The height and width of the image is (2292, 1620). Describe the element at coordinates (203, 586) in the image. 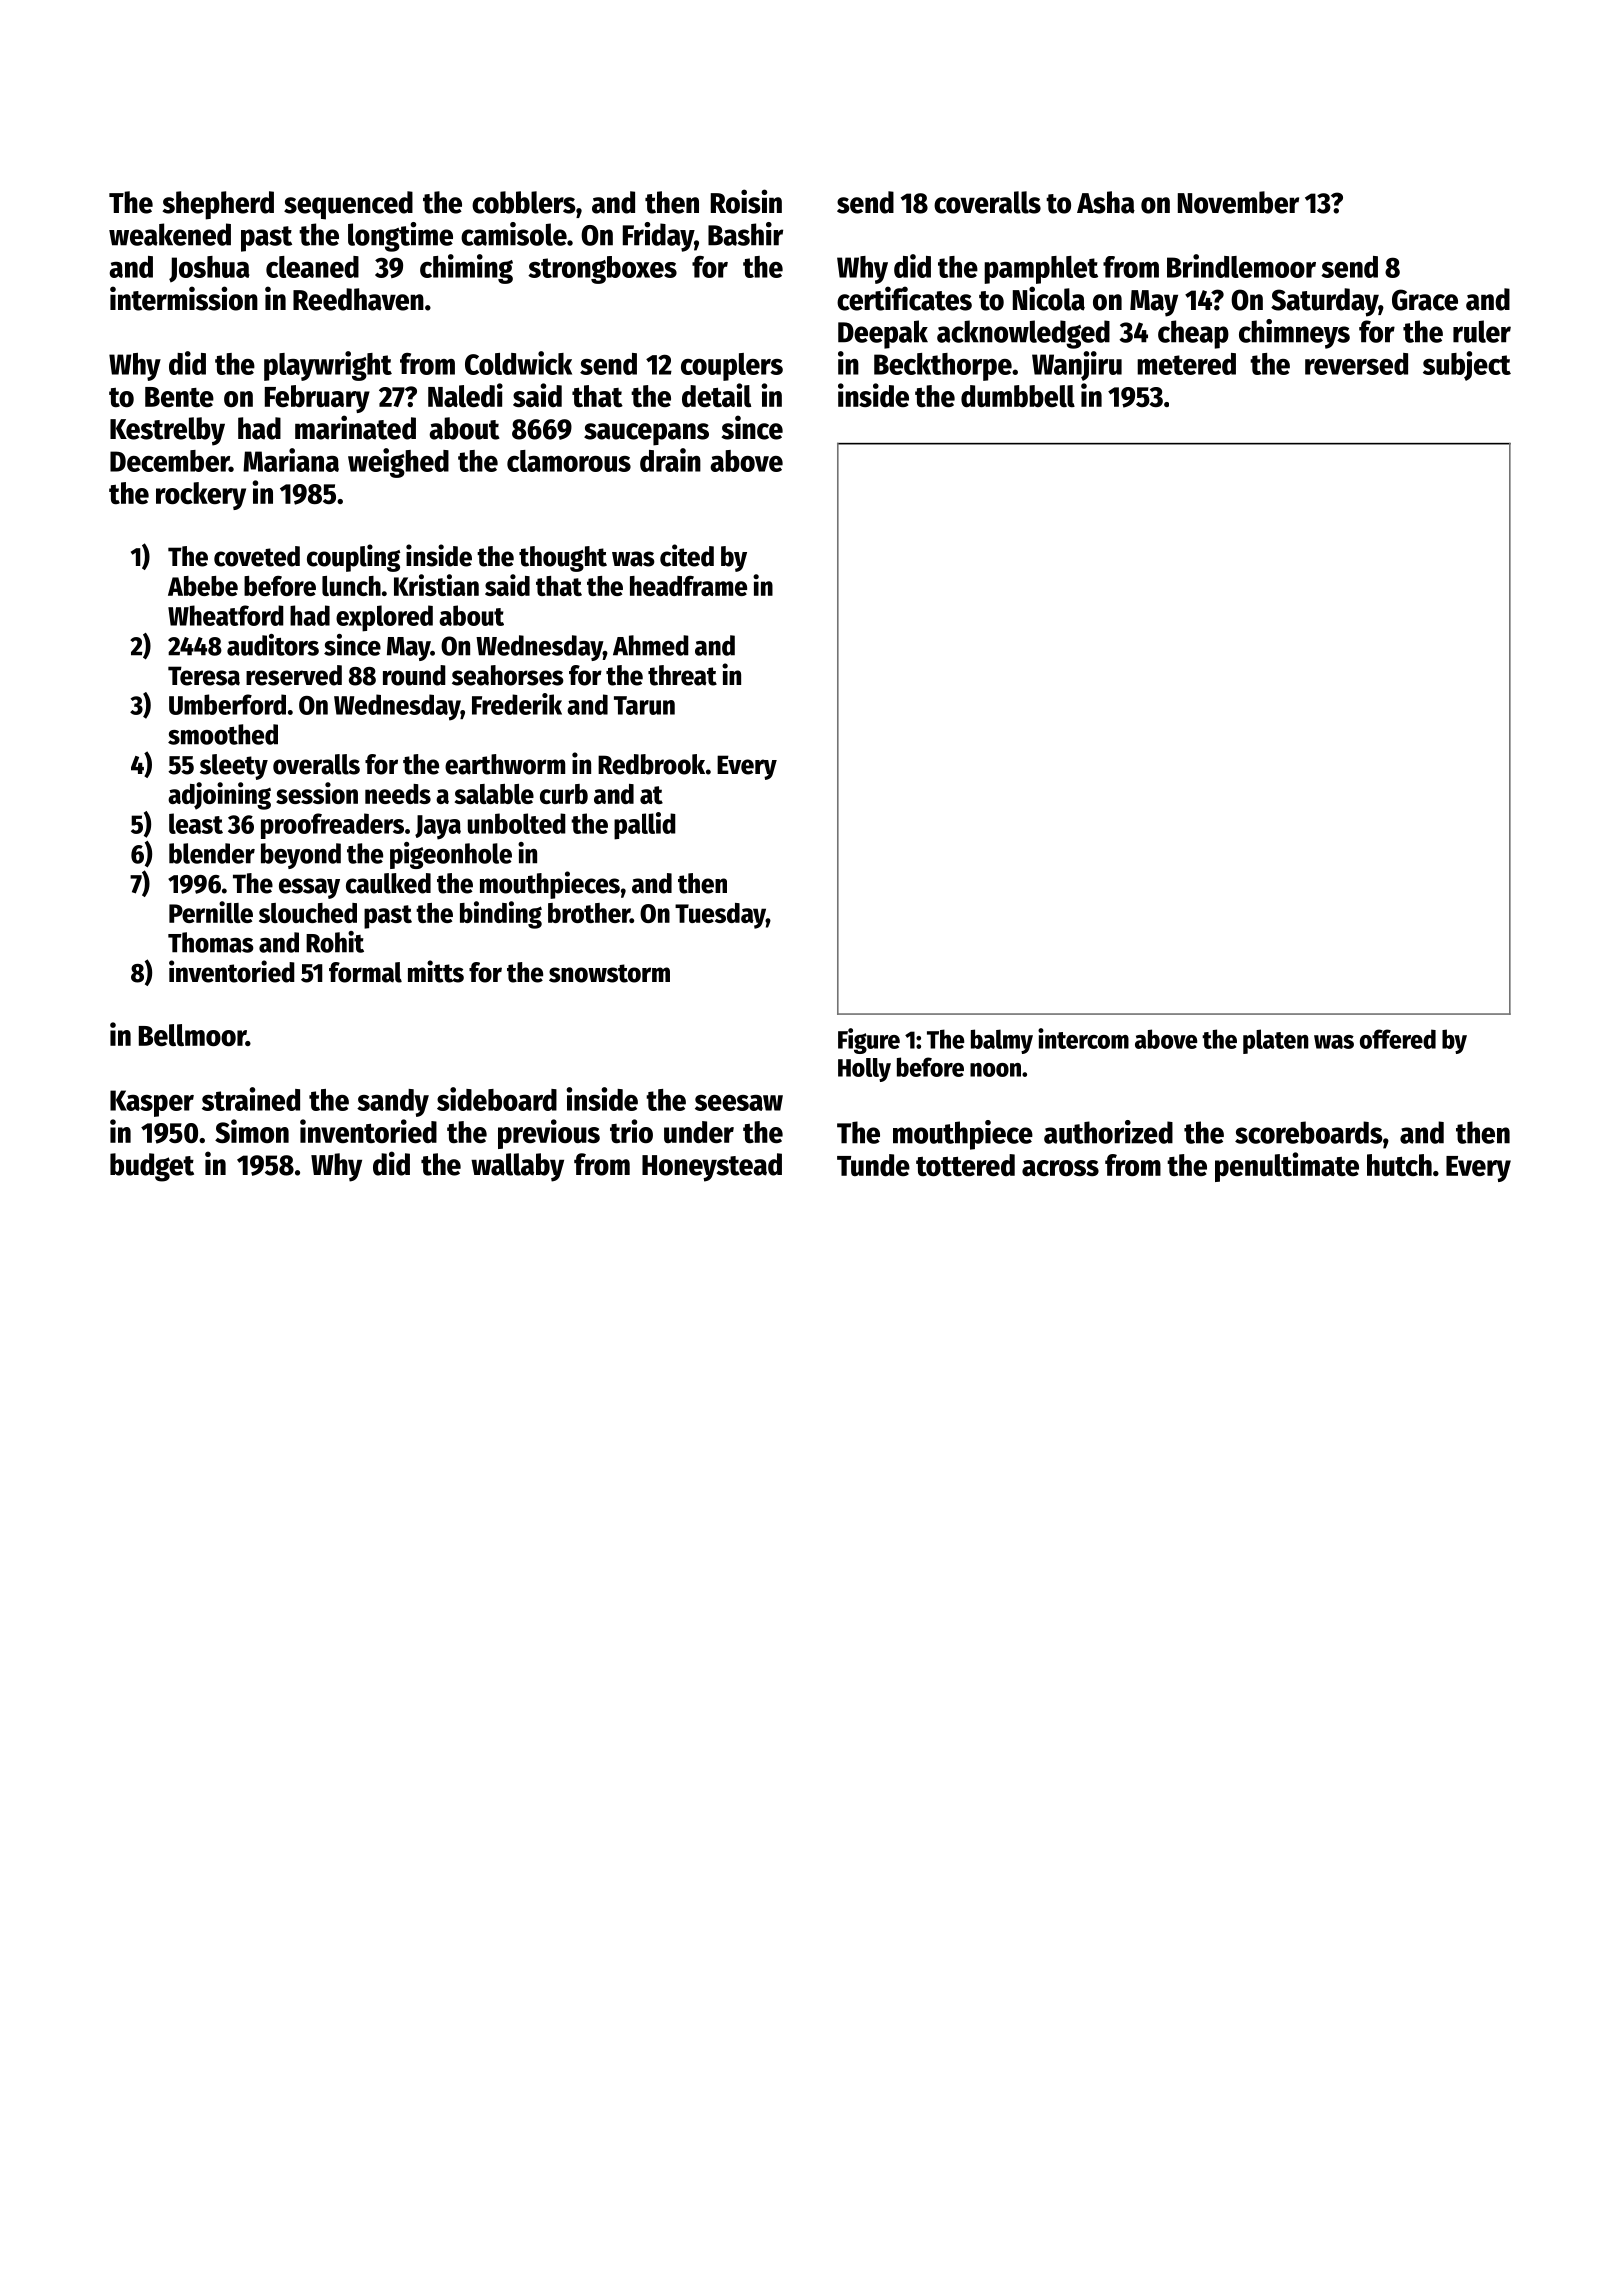

I see `Abebe` at that location.
